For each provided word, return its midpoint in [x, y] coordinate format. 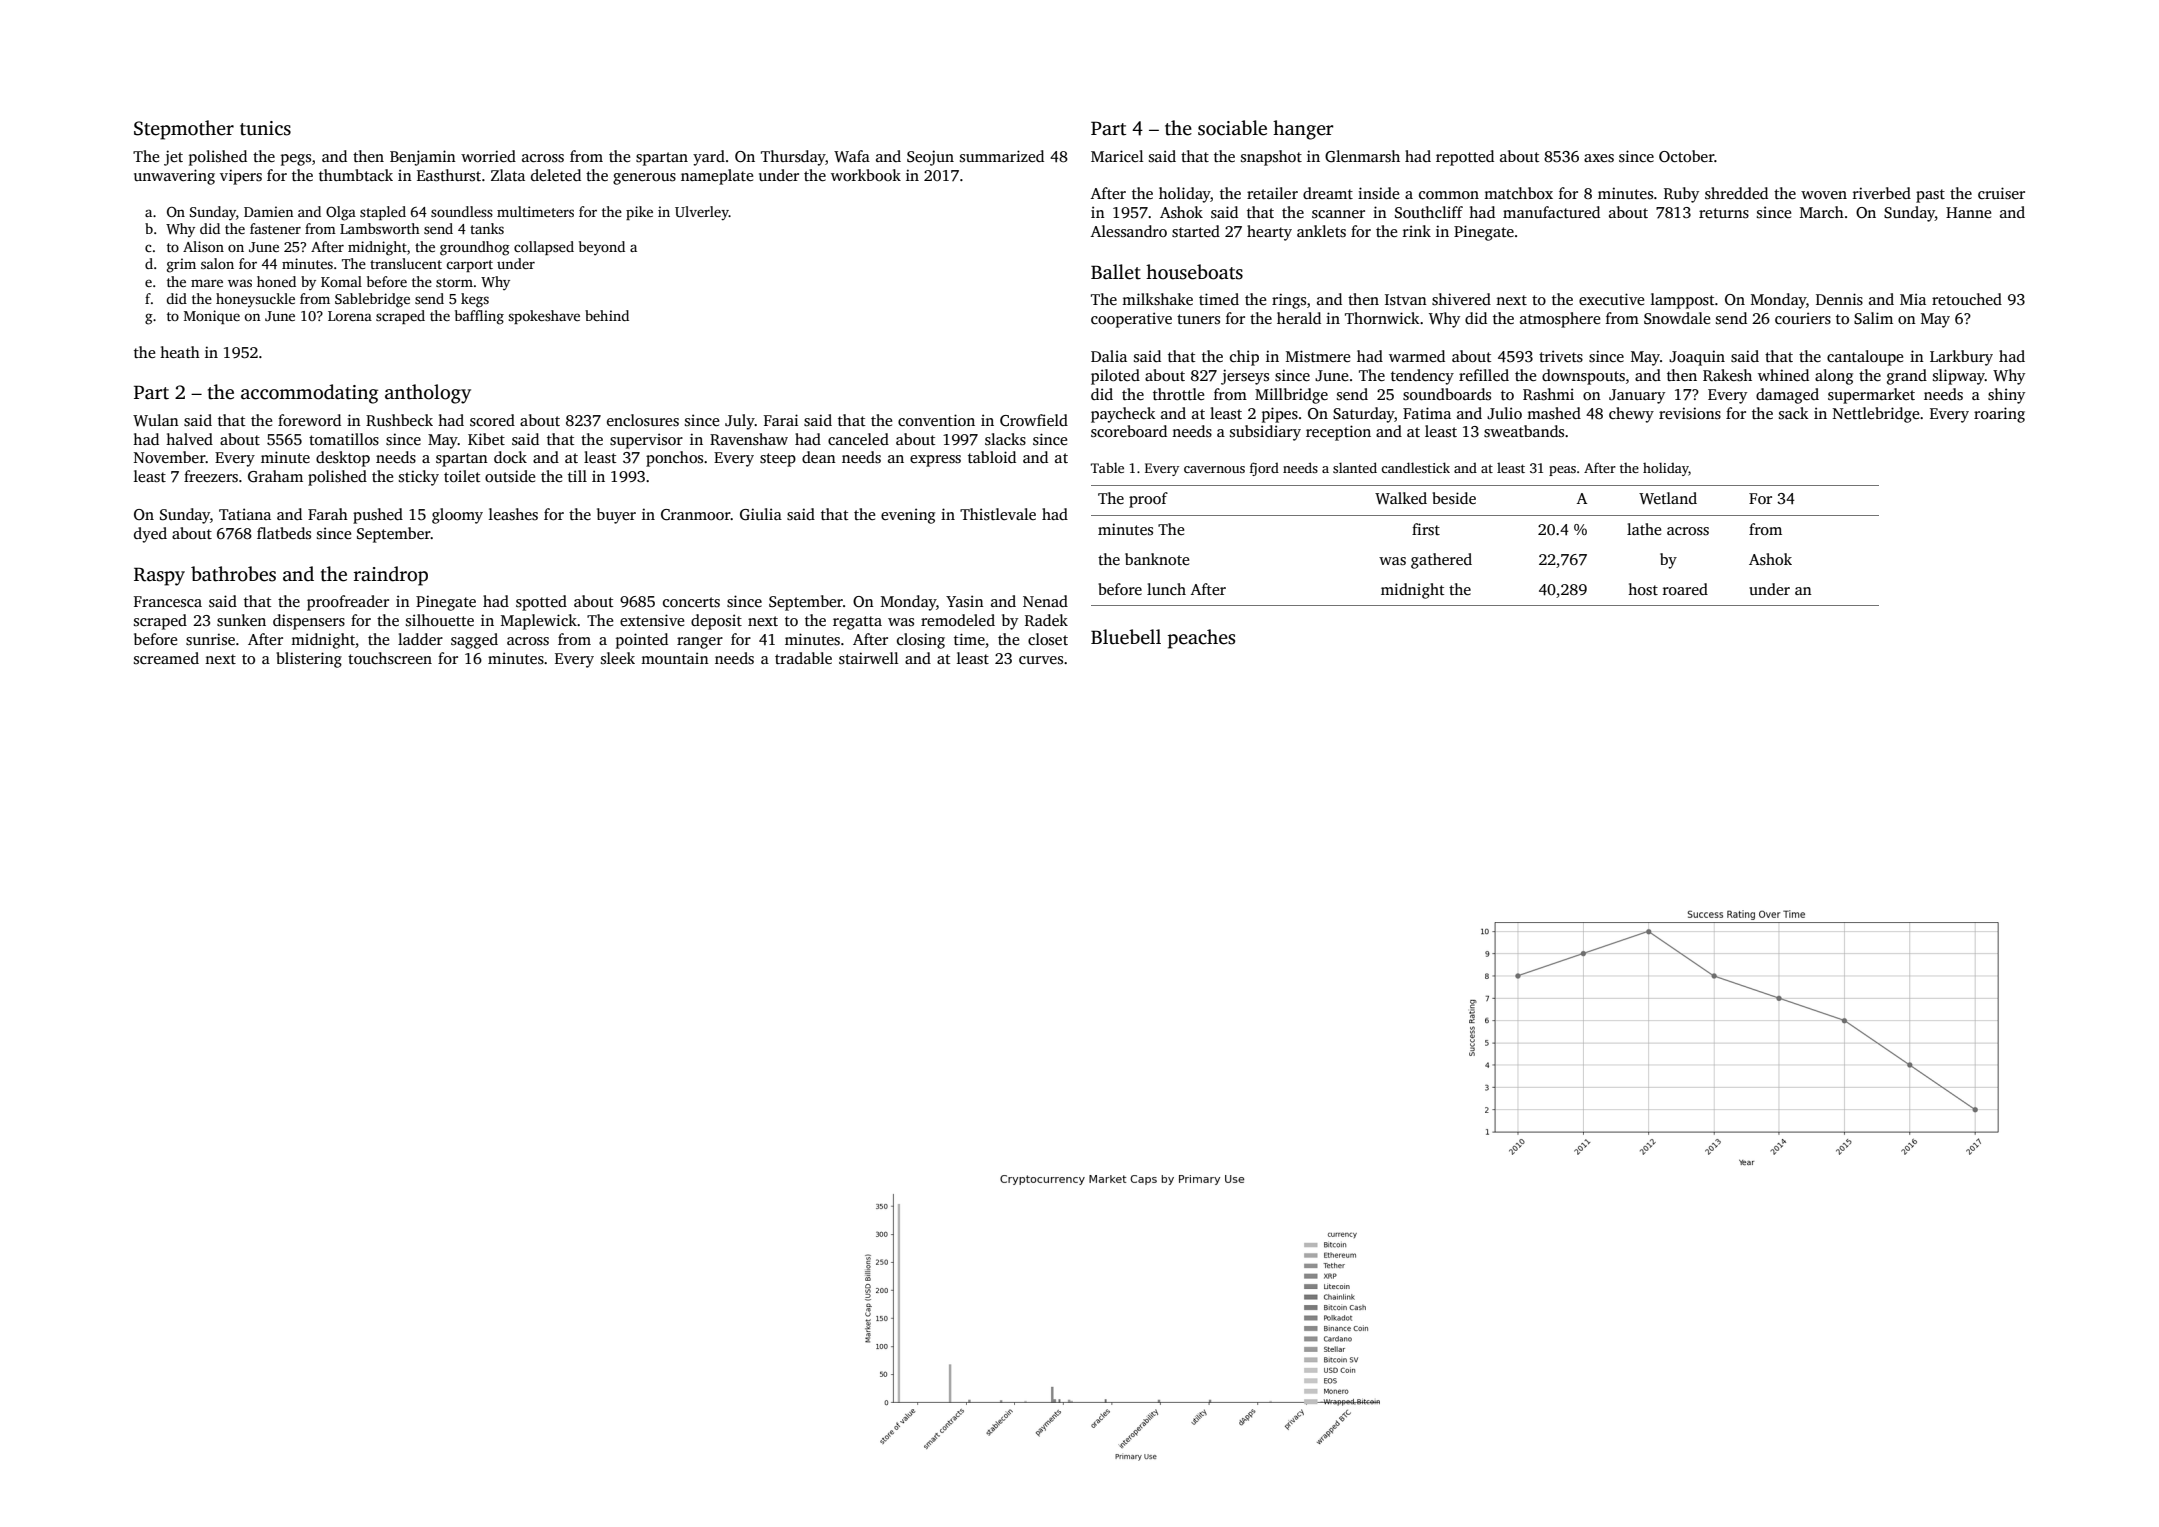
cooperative [1131, 320]
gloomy [457, 516]
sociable [1232, 128]
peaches [1201, 639]
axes [1599, 158]
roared [1685, 589]
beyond [602, 248]
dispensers [309, 622]
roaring [1999, 415]
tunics [265, 128]
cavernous [1214, 469]
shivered [1461, 299]
